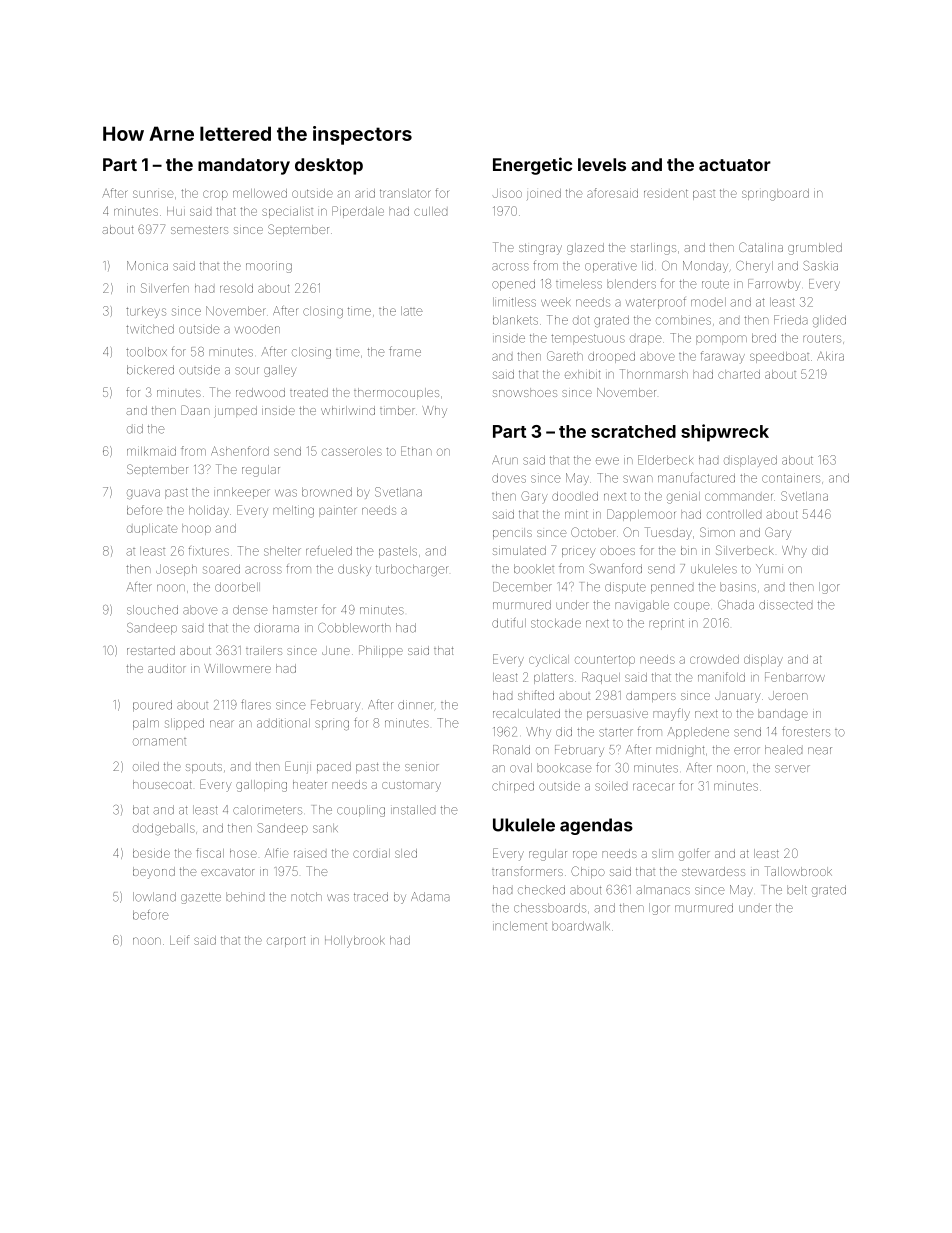 This document has height=1233, width=952. Describe the element at coordinates (705, 267) in the document. I see `Monday` at that location.
